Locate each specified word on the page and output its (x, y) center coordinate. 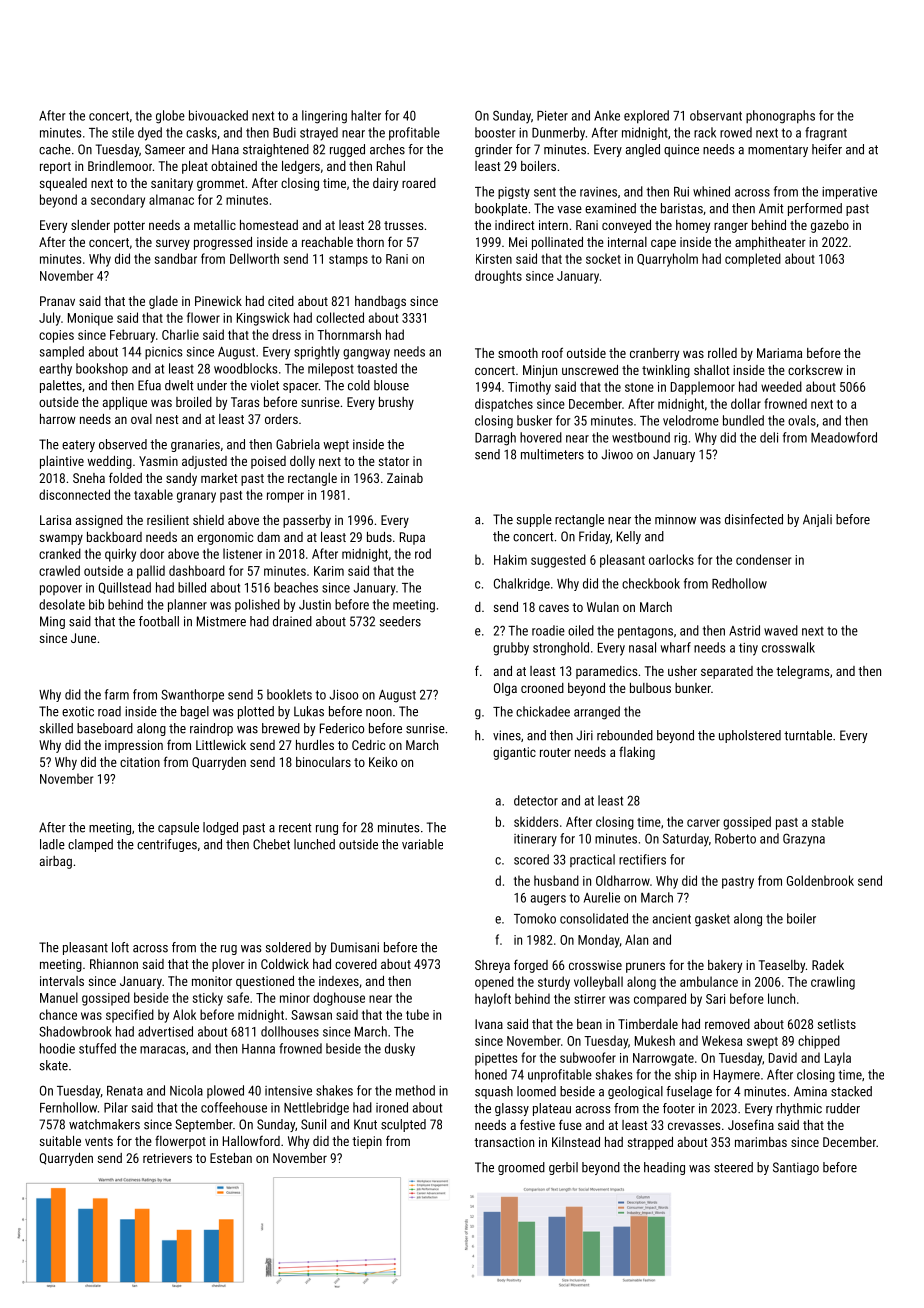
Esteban (231, 1158)
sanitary (172, 184)
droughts (498, 277)
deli (769, 437)
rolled (722, 353)
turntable (808, 735)
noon (379, 713)
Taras (245, 402)
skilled (56, 728)
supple (534, 520)
